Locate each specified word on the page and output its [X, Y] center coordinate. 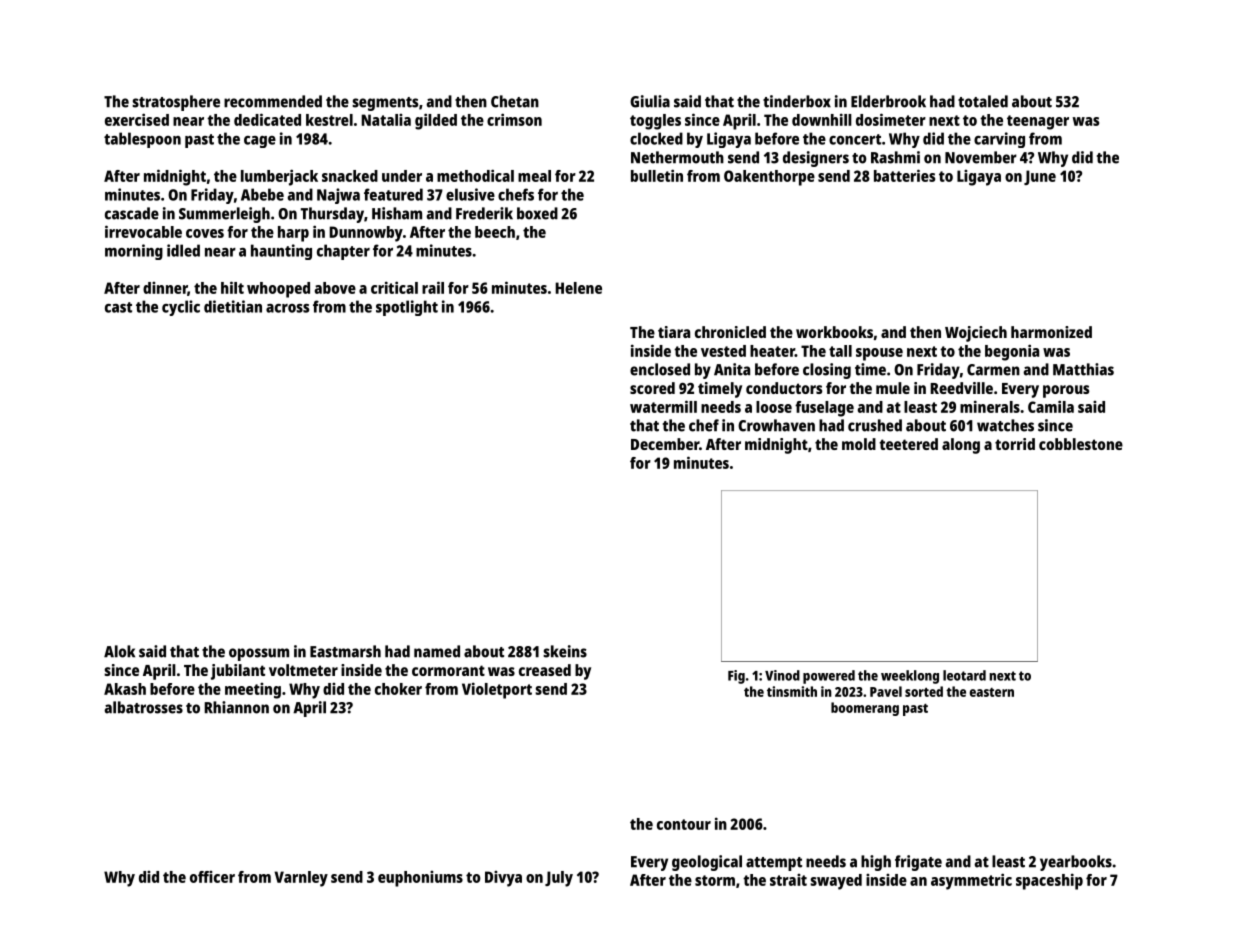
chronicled [730, 332]
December [665, 444]
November [981, 157]
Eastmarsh [345, 651]
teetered [908, 444]
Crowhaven [776, 425]
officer [212, 877]
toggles [655, 122]
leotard [964, 675]
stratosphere [176, 103]
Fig [736, 677]
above [335, 288]
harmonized [1051, 332]
